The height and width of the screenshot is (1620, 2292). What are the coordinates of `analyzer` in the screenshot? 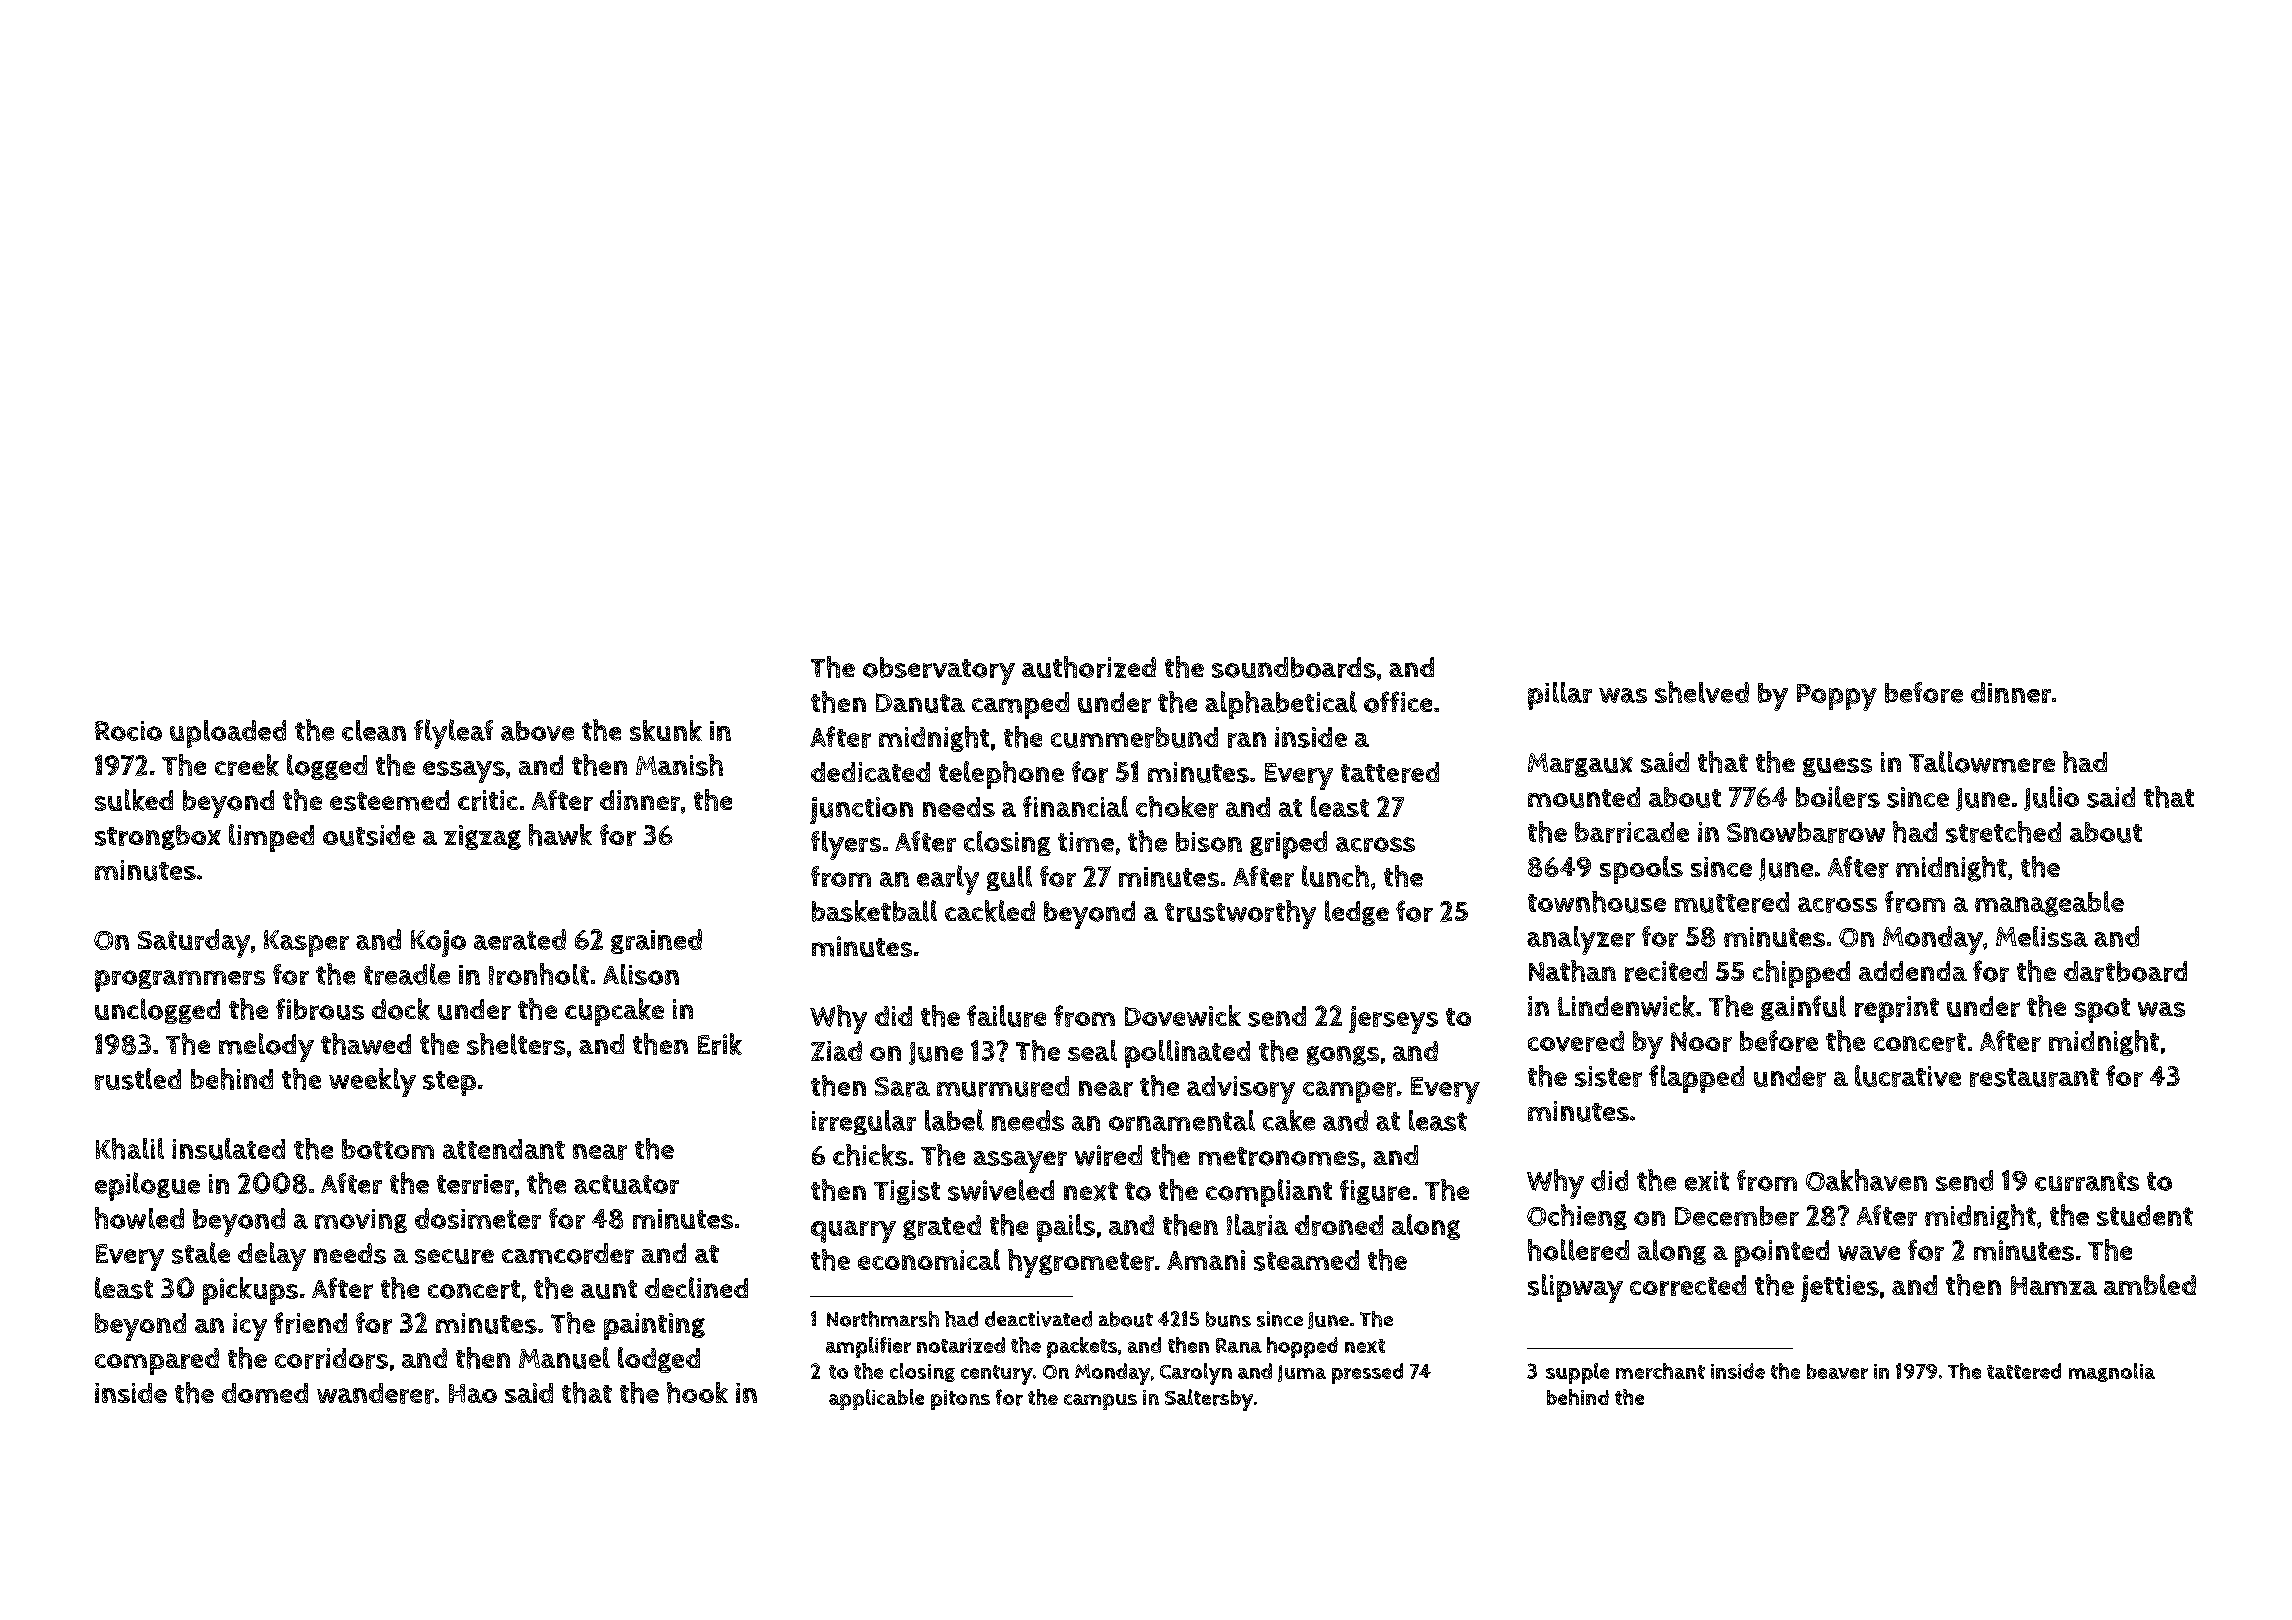 It's located at (1581, 940).
